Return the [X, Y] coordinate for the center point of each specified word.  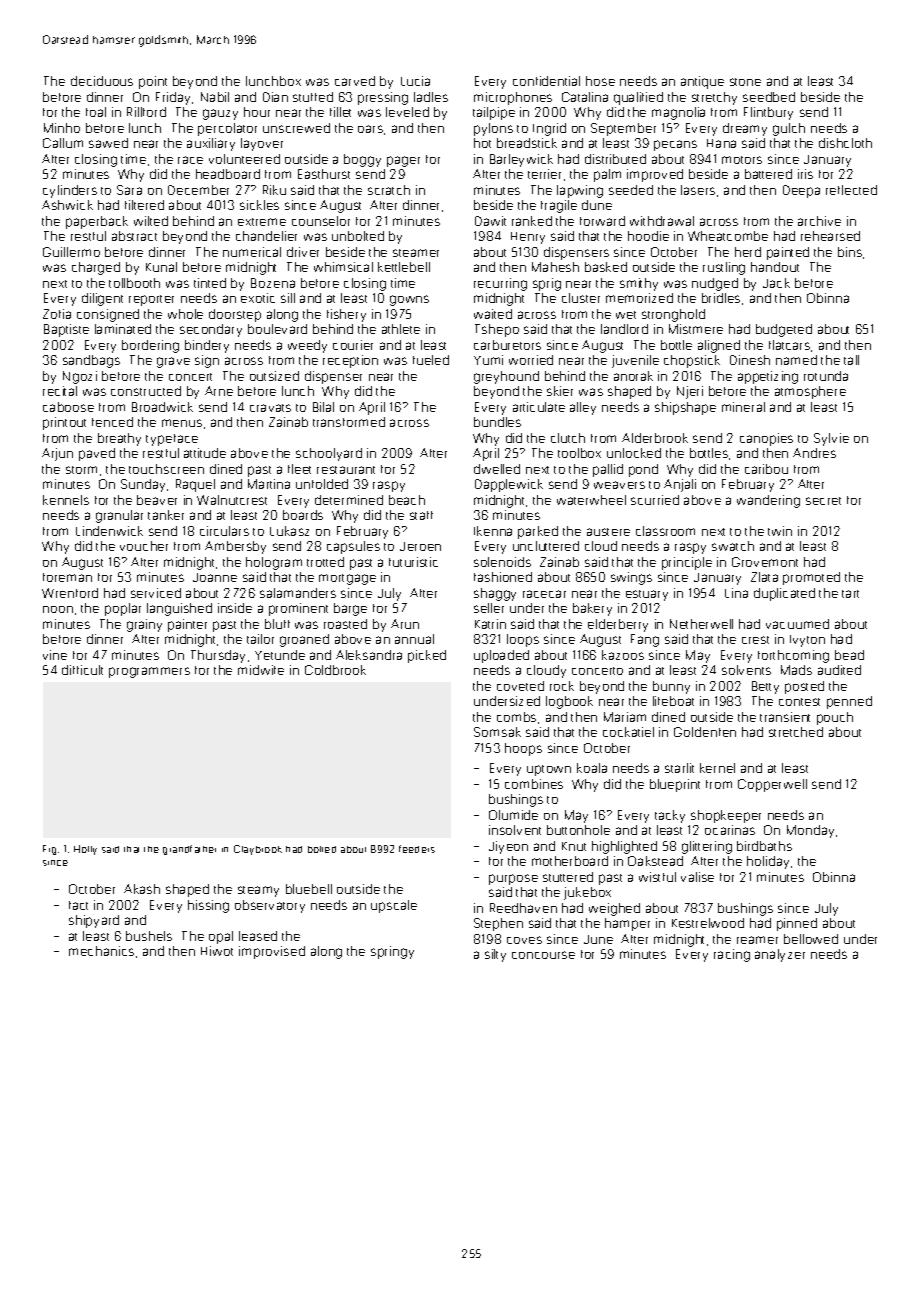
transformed [349, 422]
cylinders [70, 191]
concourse [543, 955]
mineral [743, 407]
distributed [615, 159]
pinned [797, 924]
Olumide [513, 815]
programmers [149, 672]
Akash [142, 889]
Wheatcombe [728, 236]
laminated [123, 329]
